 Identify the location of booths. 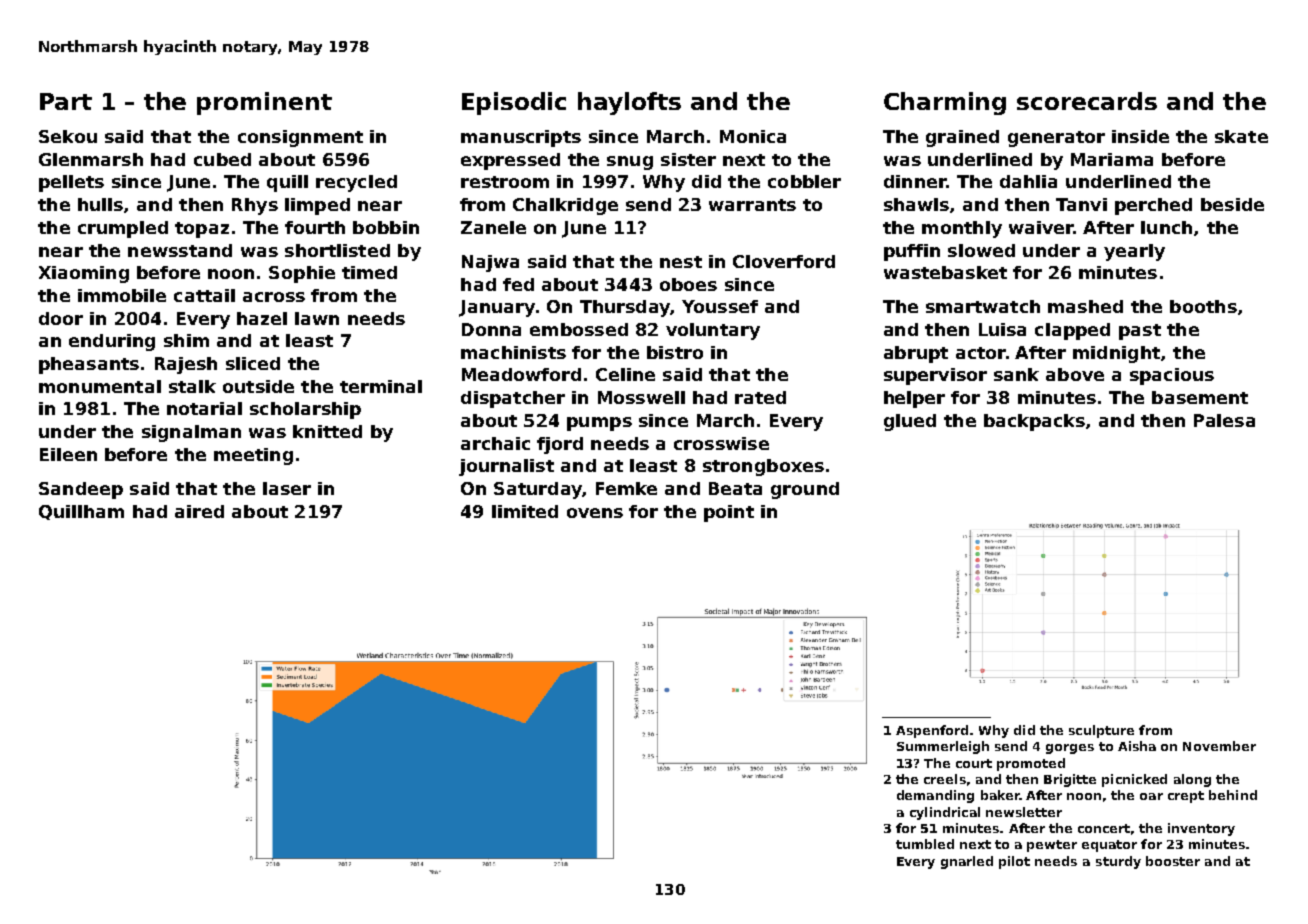
(1203, 306).
